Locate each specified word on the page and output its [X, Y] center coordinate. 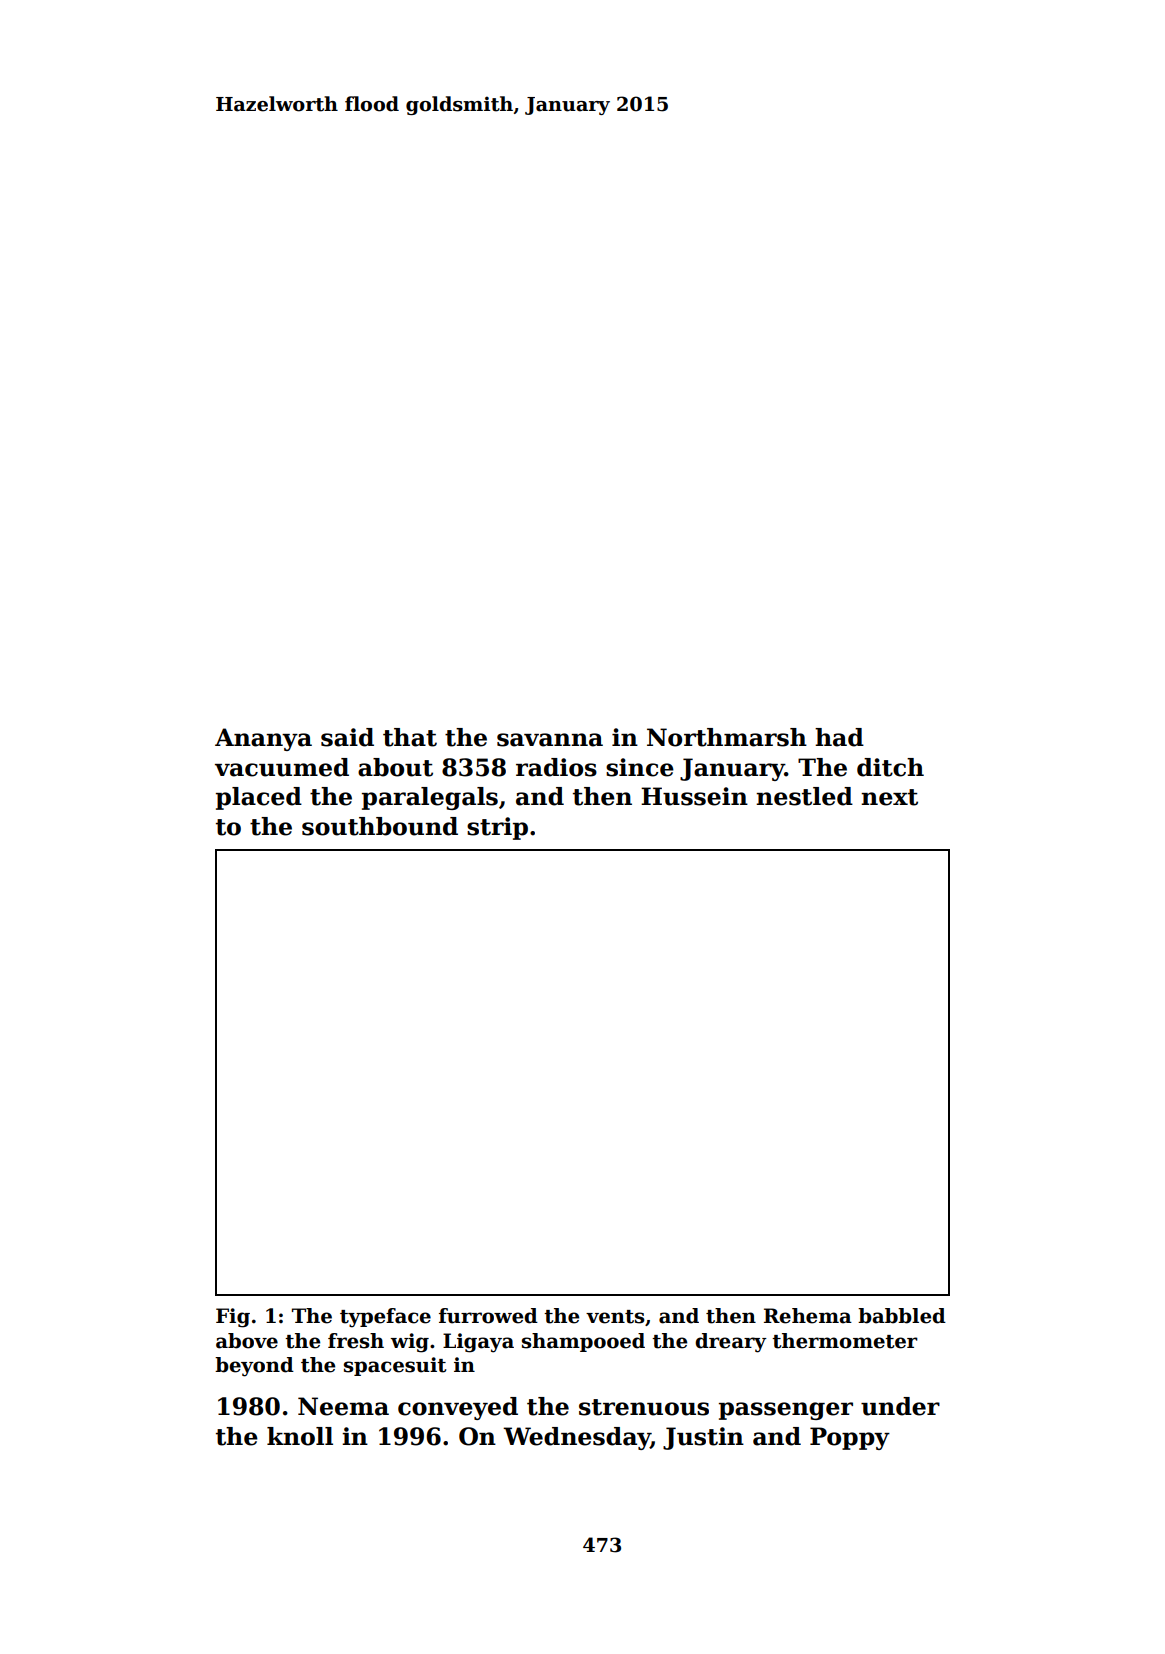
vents [615, 1317]
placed [259, 798]
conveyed [458, 1408]
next [889, 797]
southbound [380, 826]
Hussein [694, 796]
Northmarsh [727, 737]
